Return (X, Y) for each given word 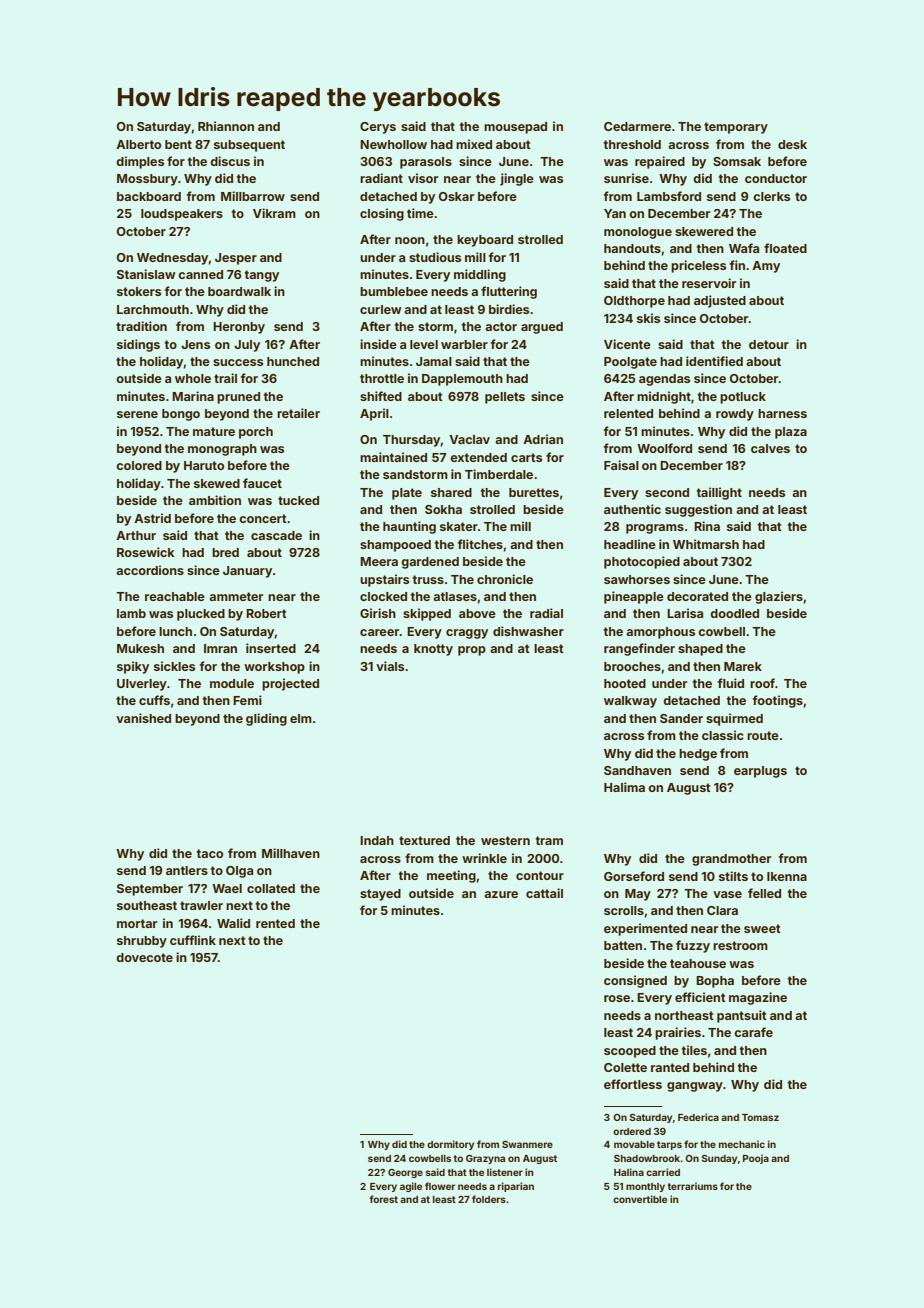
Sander (681, 718)
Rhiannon (226, 126)
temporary (736, 128)
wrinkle (484, 858)
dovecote (144, 957)
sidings (138, 345)
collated (271, 888)
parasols (426, 163)
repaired (660, 162)
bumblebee (394, 291)
